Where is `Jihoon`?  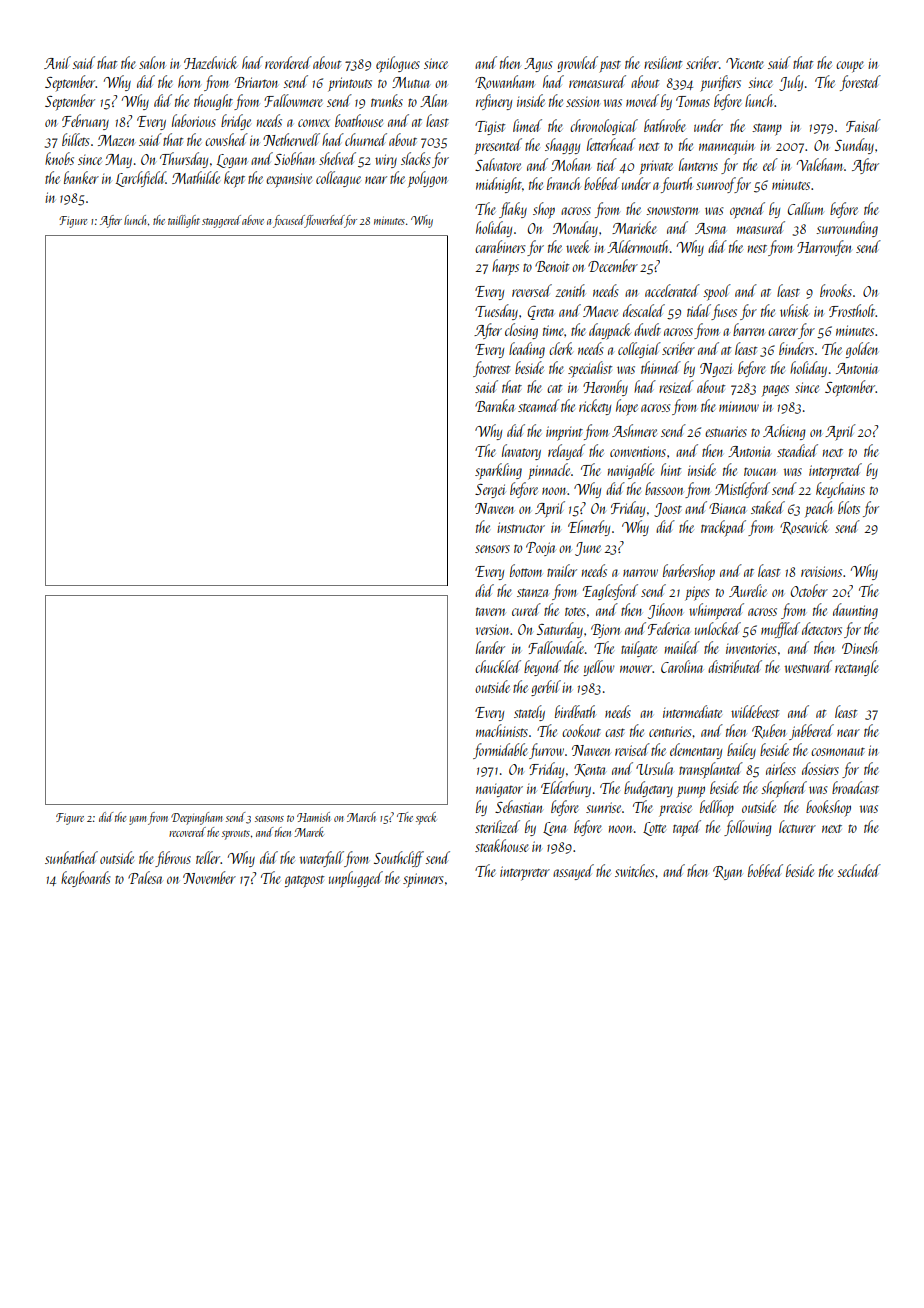
Jihoon is located at coordinates (665, 611).
